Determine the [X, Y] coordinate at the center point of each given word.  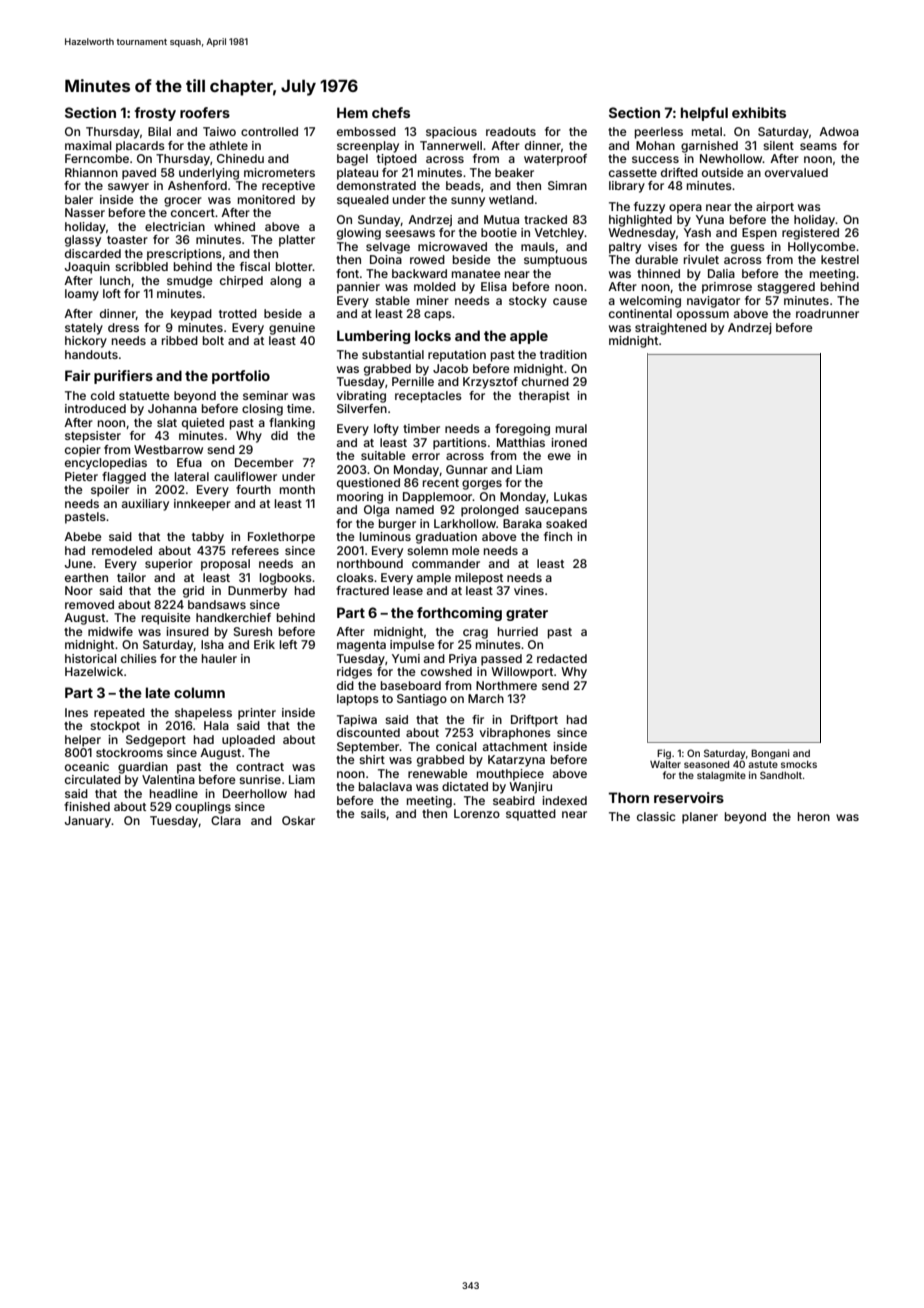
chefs [391, 112]
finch [558, 536]
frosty [155, 114]
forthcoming [459, 614]
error [426, 456]
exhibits [759, 112]
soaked [566, 523]
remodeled [122, 550]
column [199, 692]
